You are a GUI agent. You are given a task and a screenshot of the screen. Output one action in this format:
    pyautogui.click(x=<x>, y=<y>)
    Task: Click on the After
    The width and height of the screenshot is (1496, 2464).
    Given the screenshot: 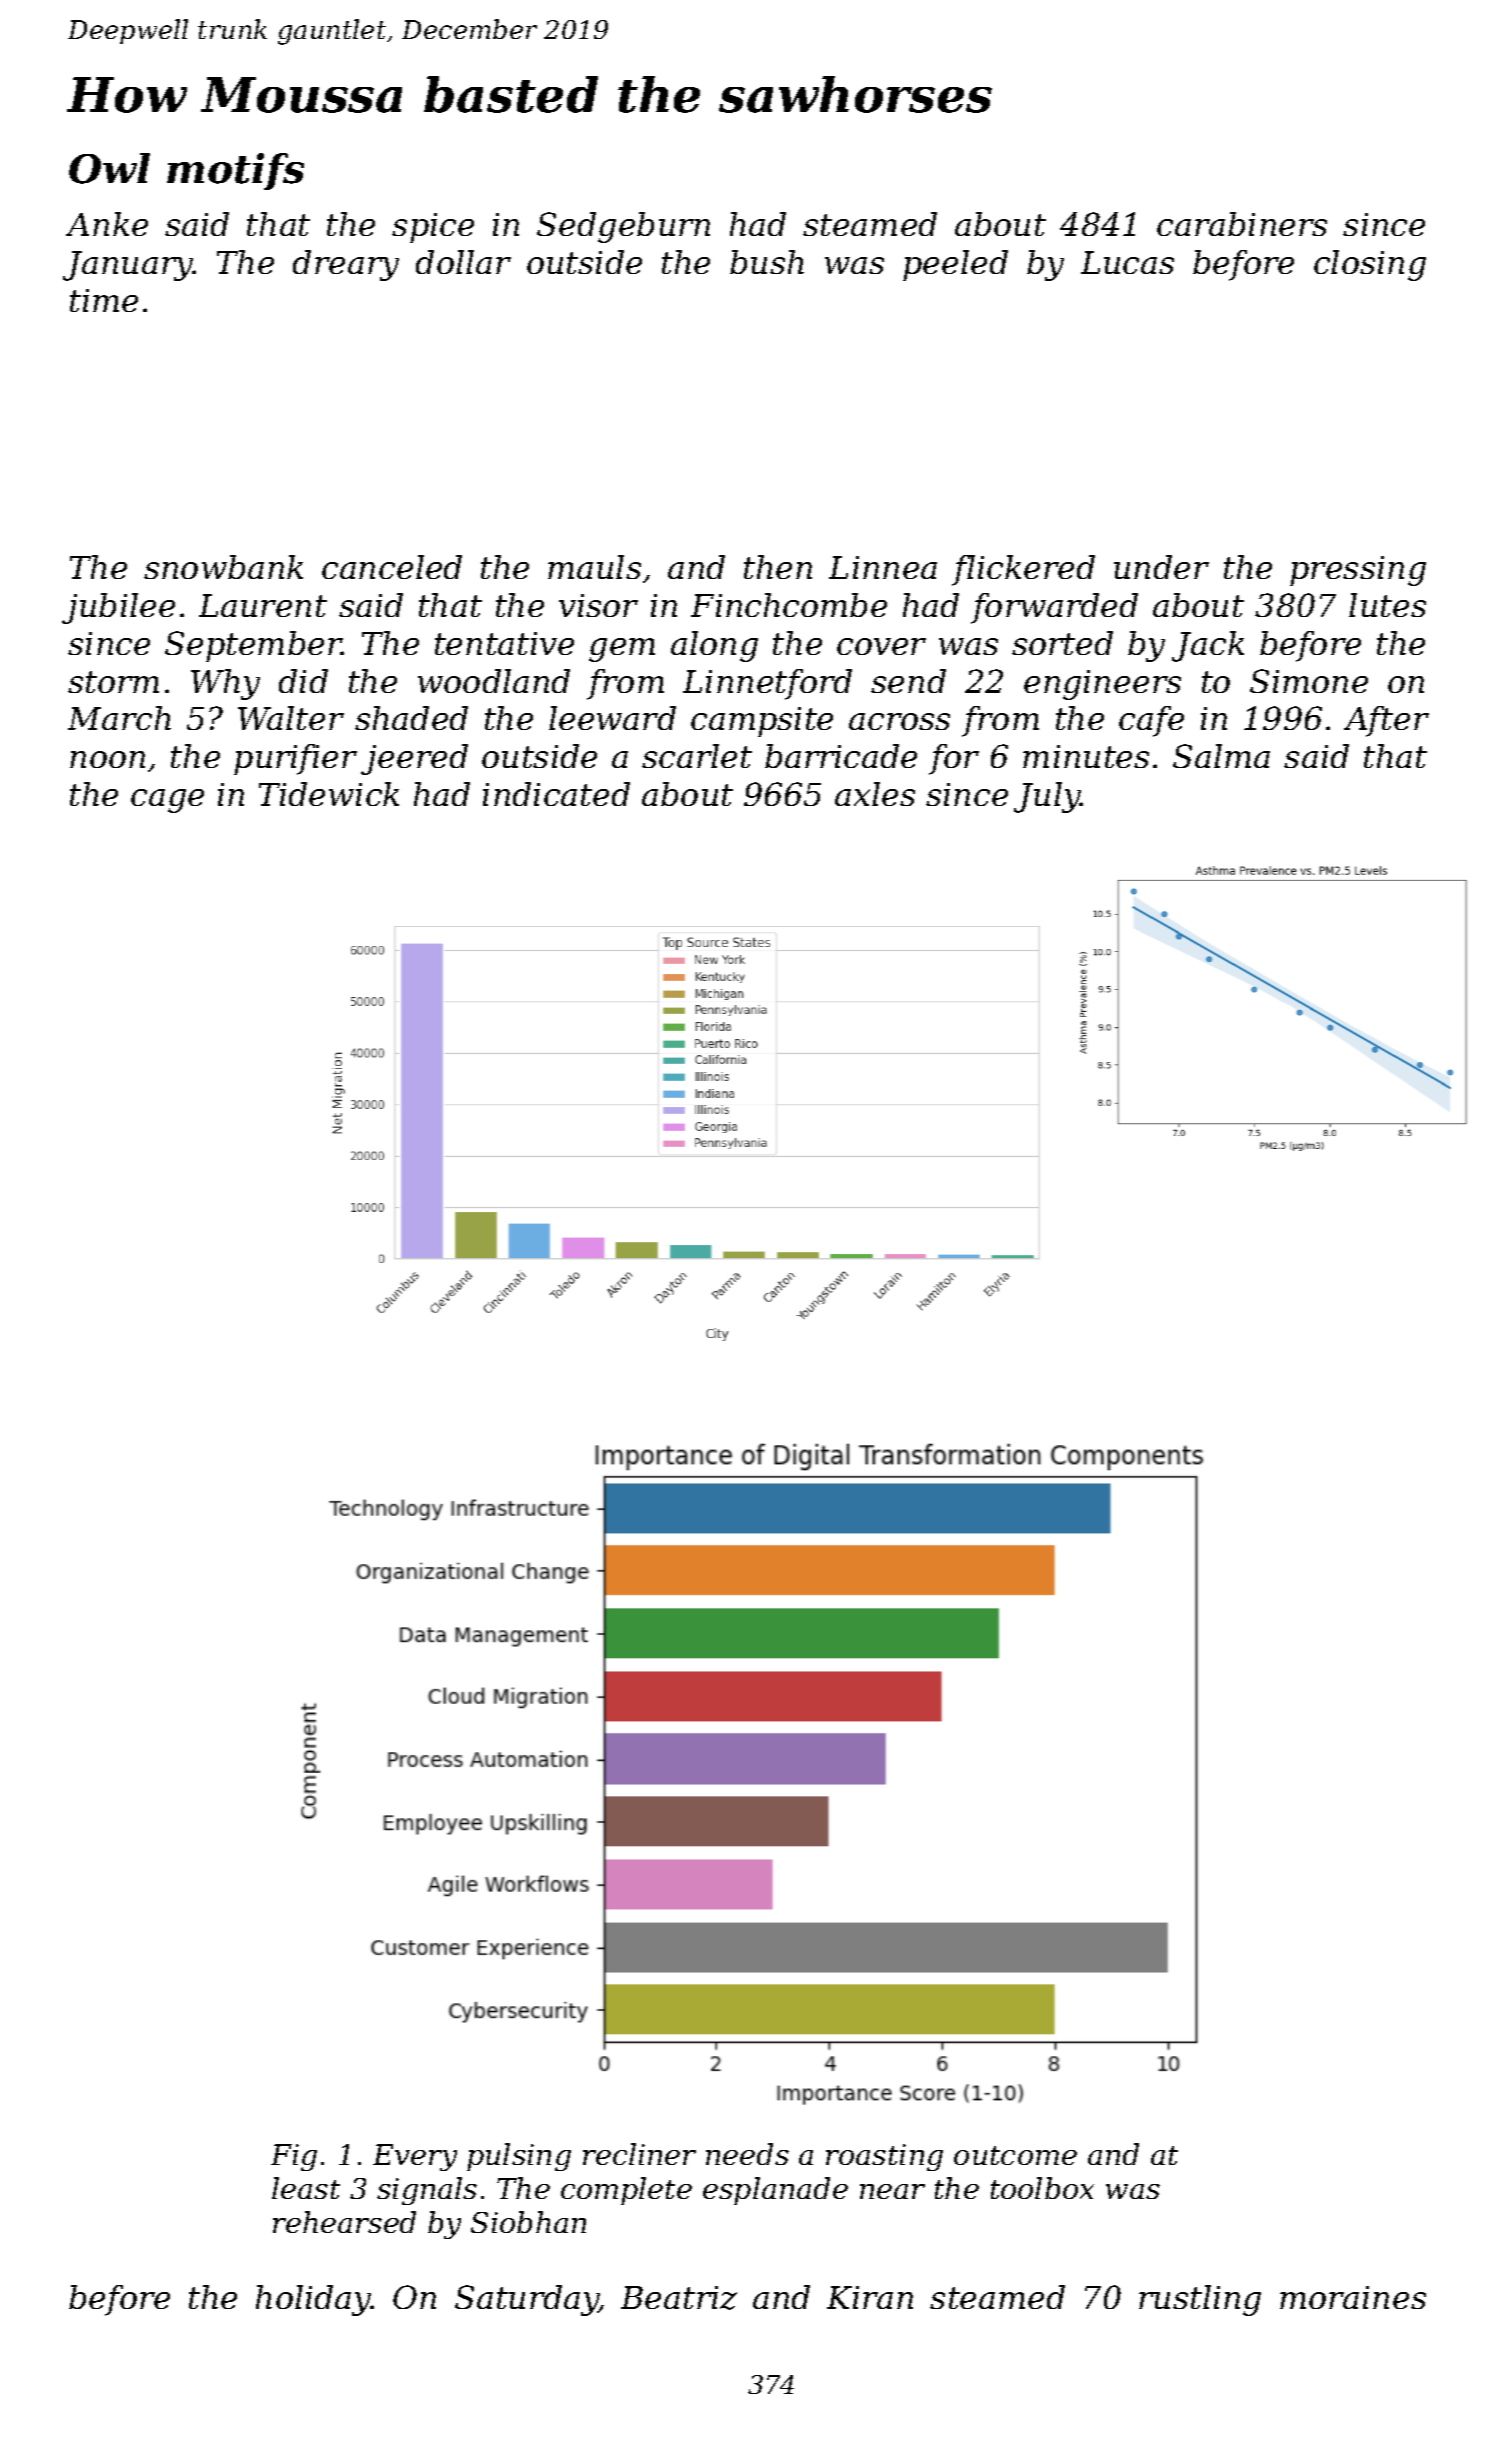 What is the action you would take?
    pyautogui.click(x=1386, y=721)
